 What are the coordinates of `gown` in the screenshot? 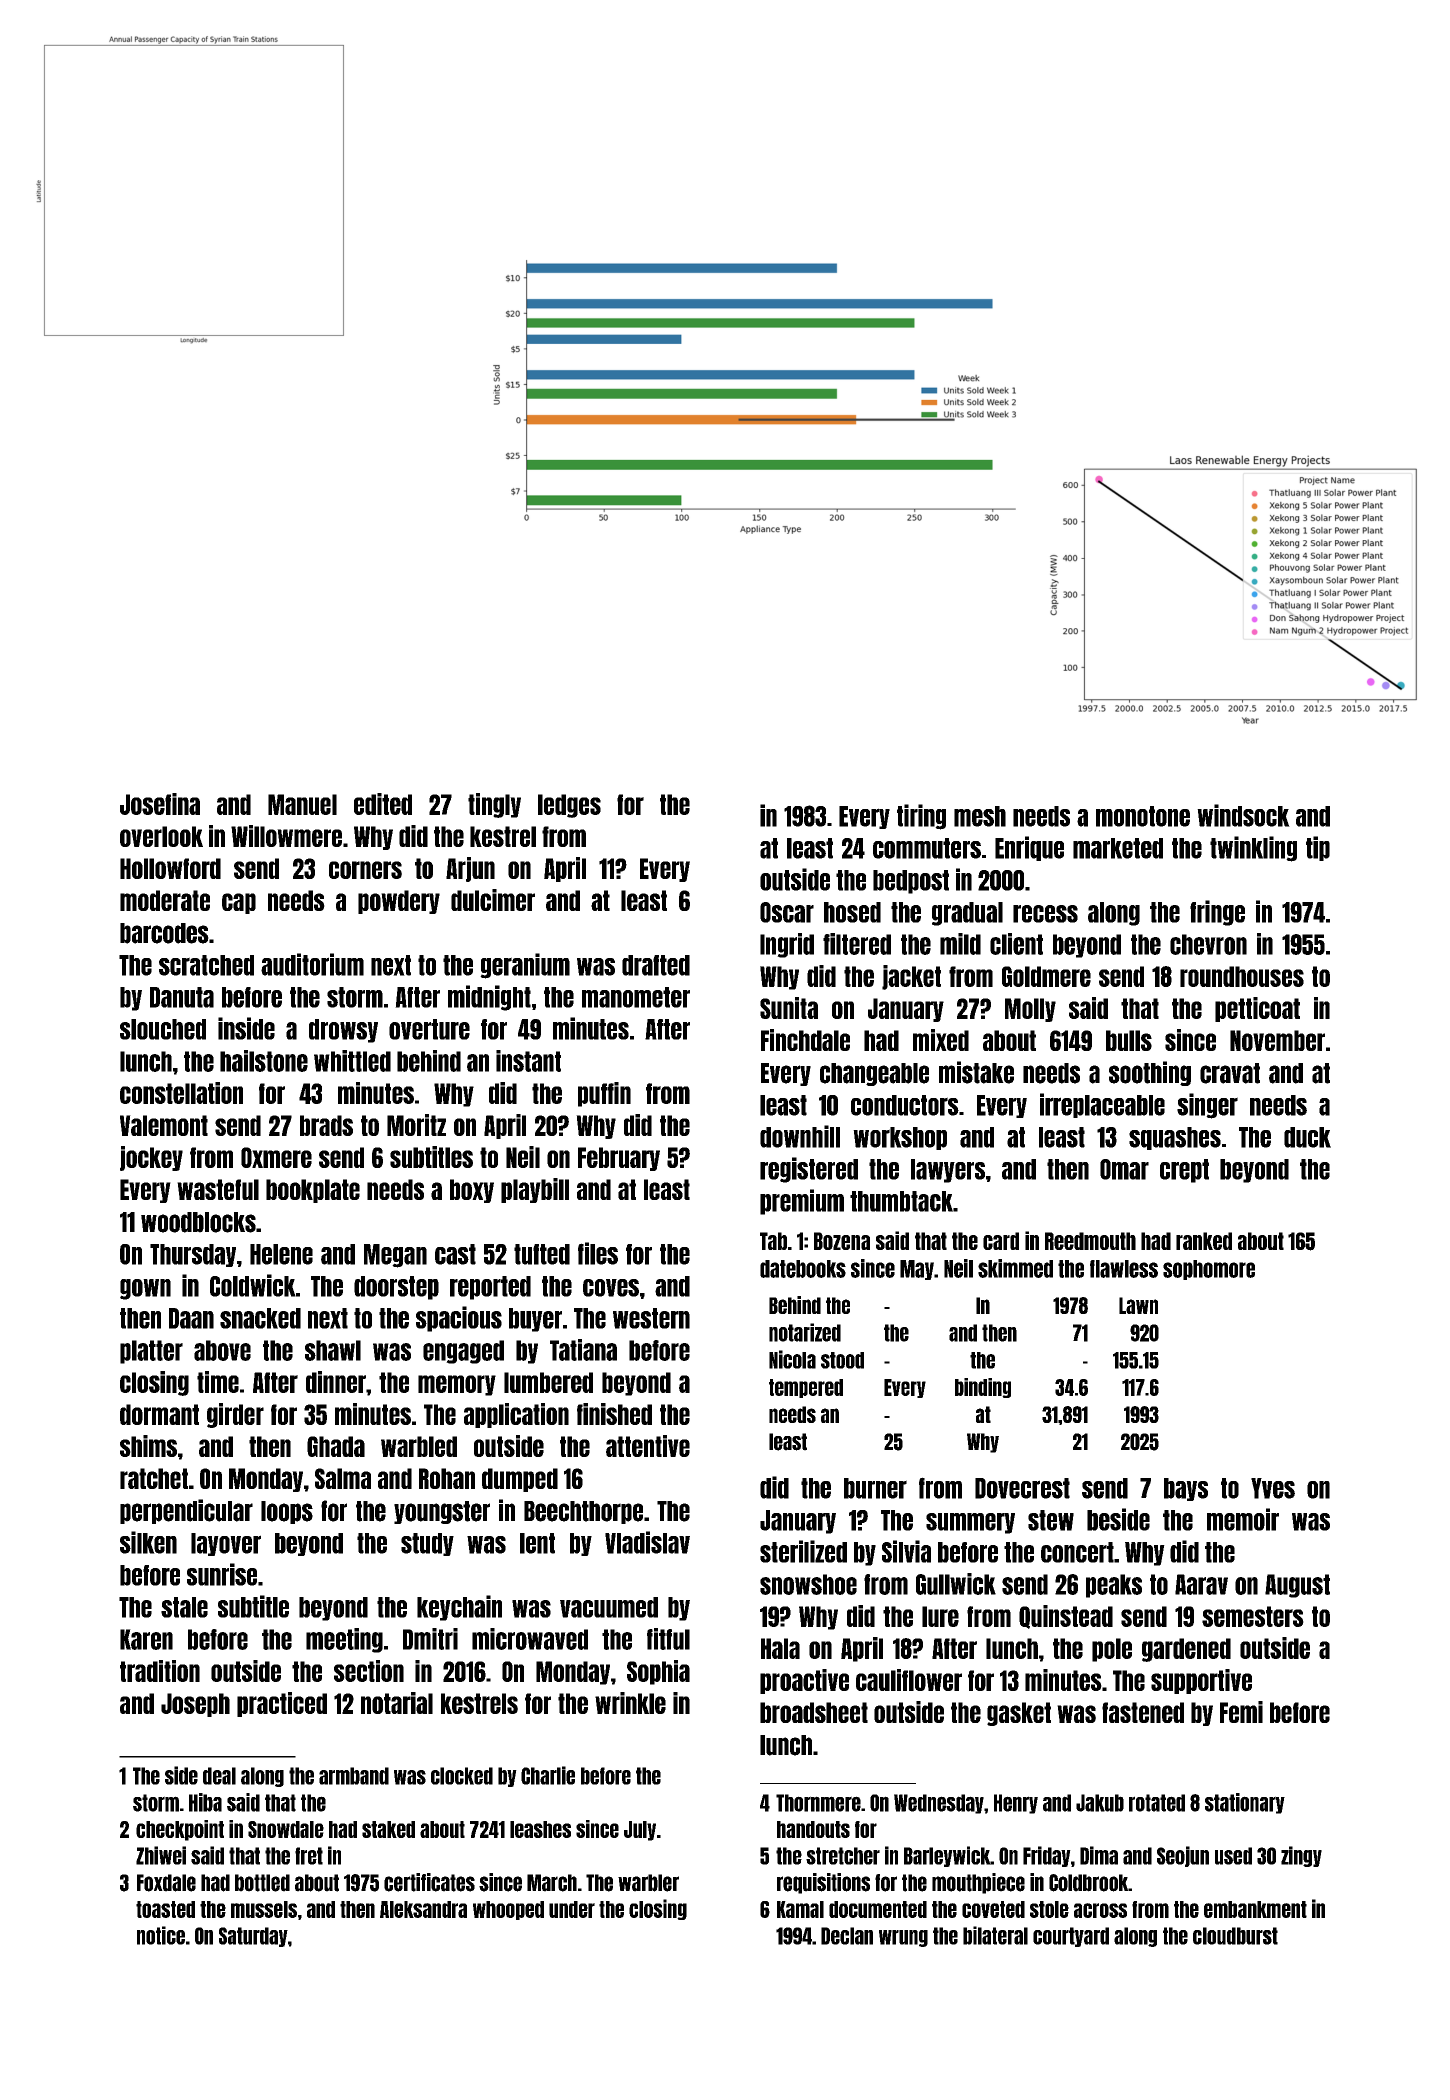 It's located at (145, 1289).
